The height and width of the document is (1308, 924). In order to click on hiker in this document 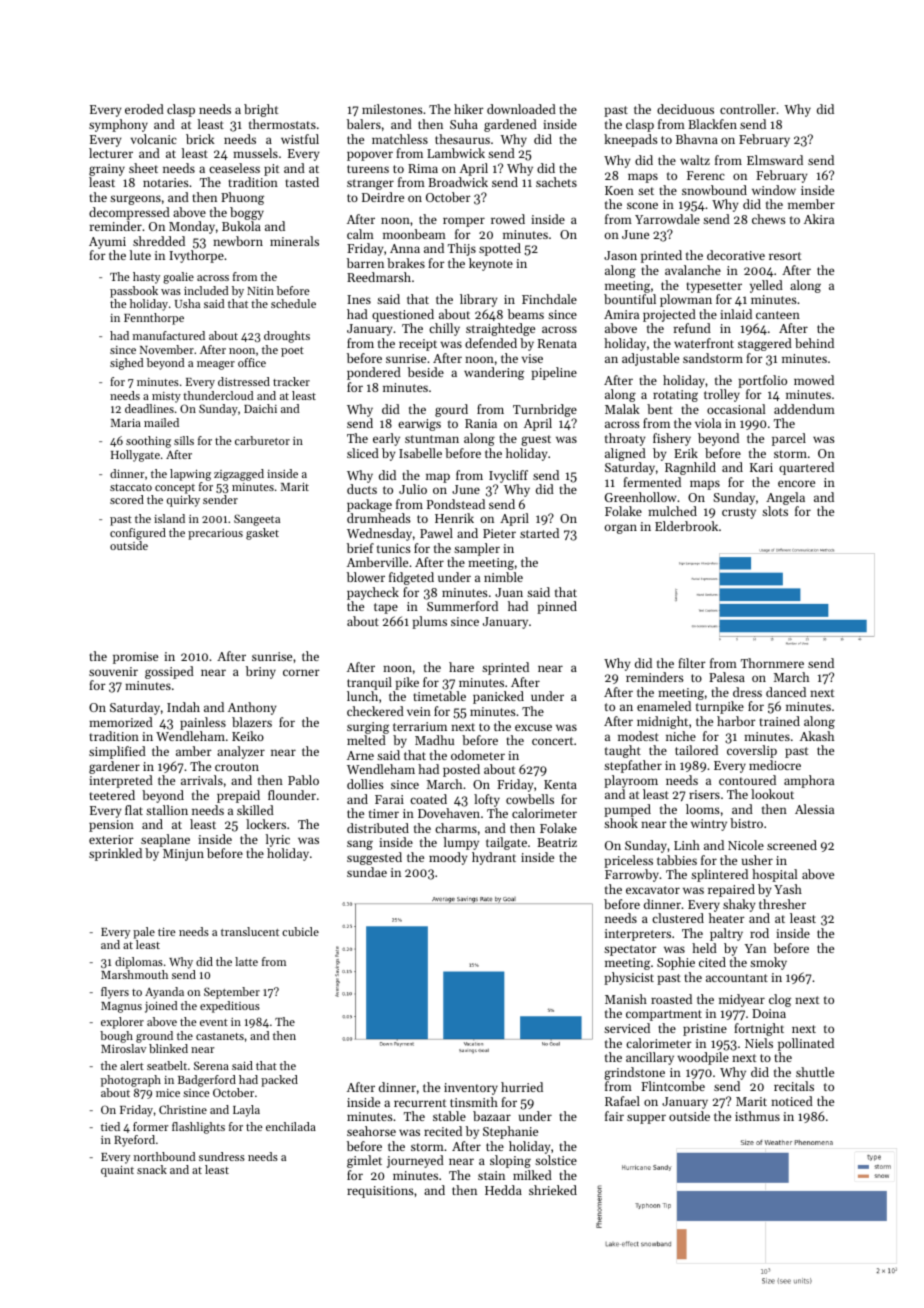, I will do `click(469, 109)`.
